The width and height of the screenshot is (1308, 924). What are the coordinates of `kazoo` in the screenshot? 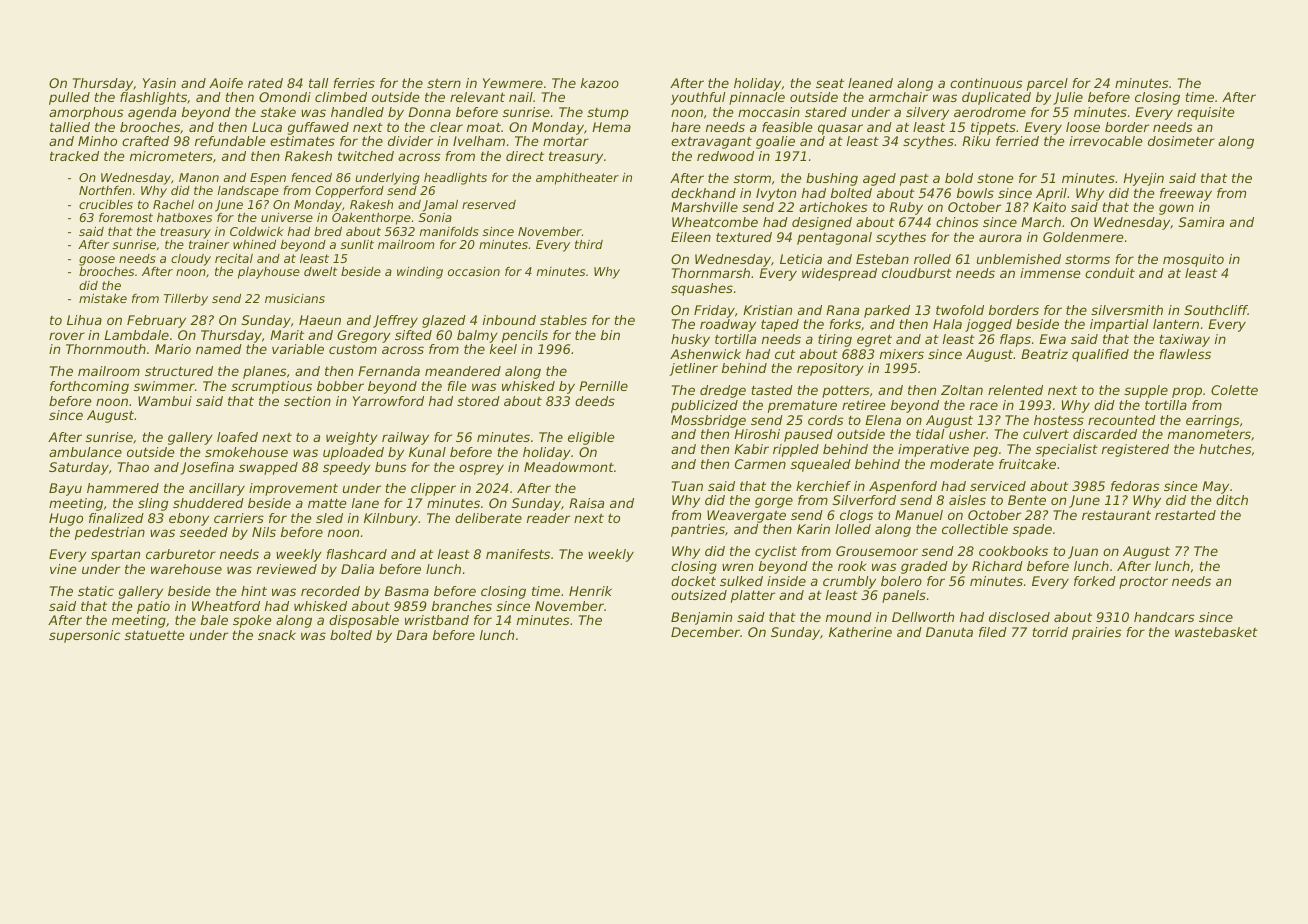 It's located at (600, 83).
